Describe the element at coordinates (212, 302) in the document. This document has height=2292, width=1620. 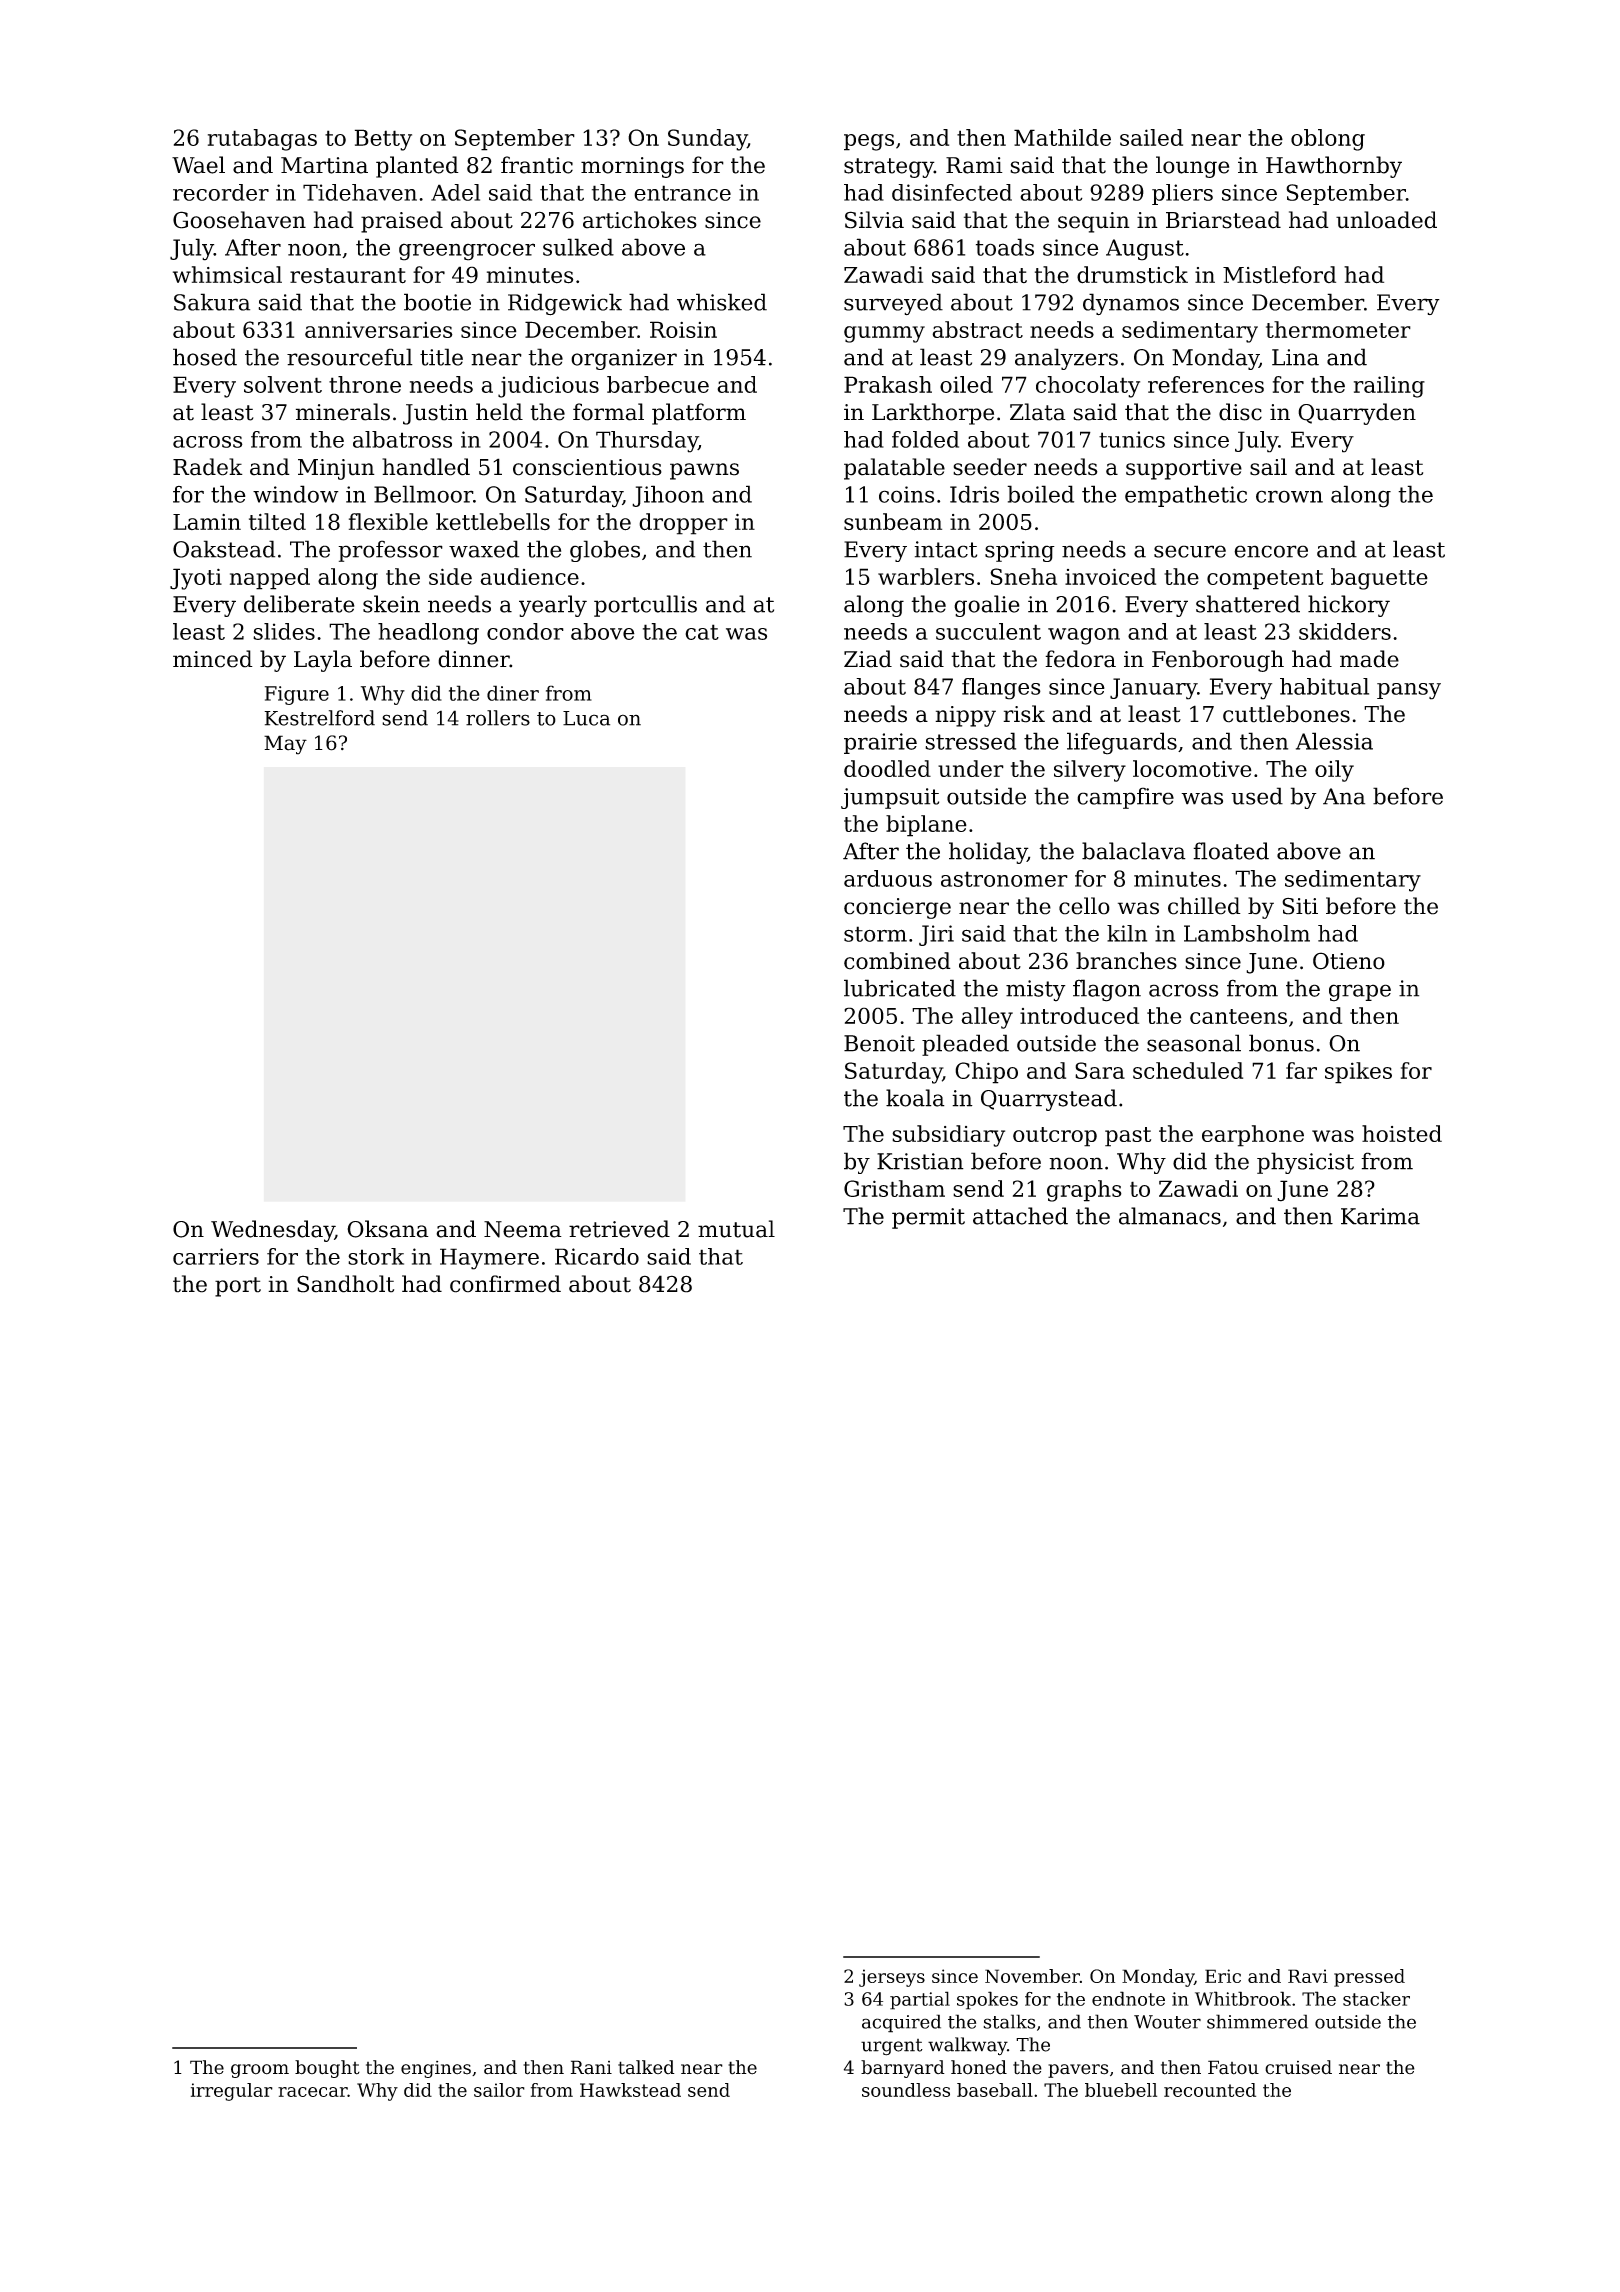
I see `Sakura` at that location.
